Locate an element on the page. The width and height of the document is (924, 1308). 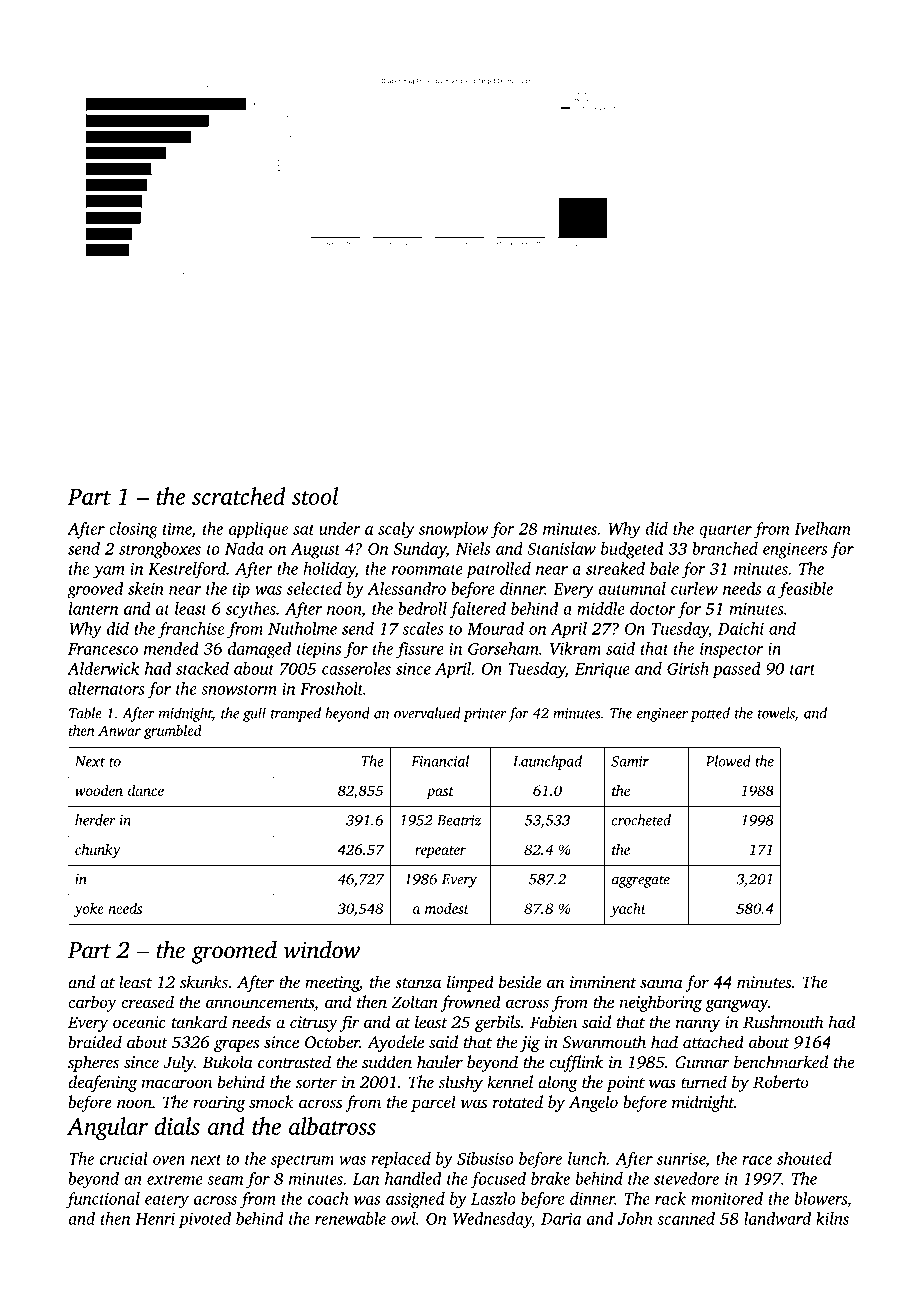
race is located at coordinates (757, 1160).
